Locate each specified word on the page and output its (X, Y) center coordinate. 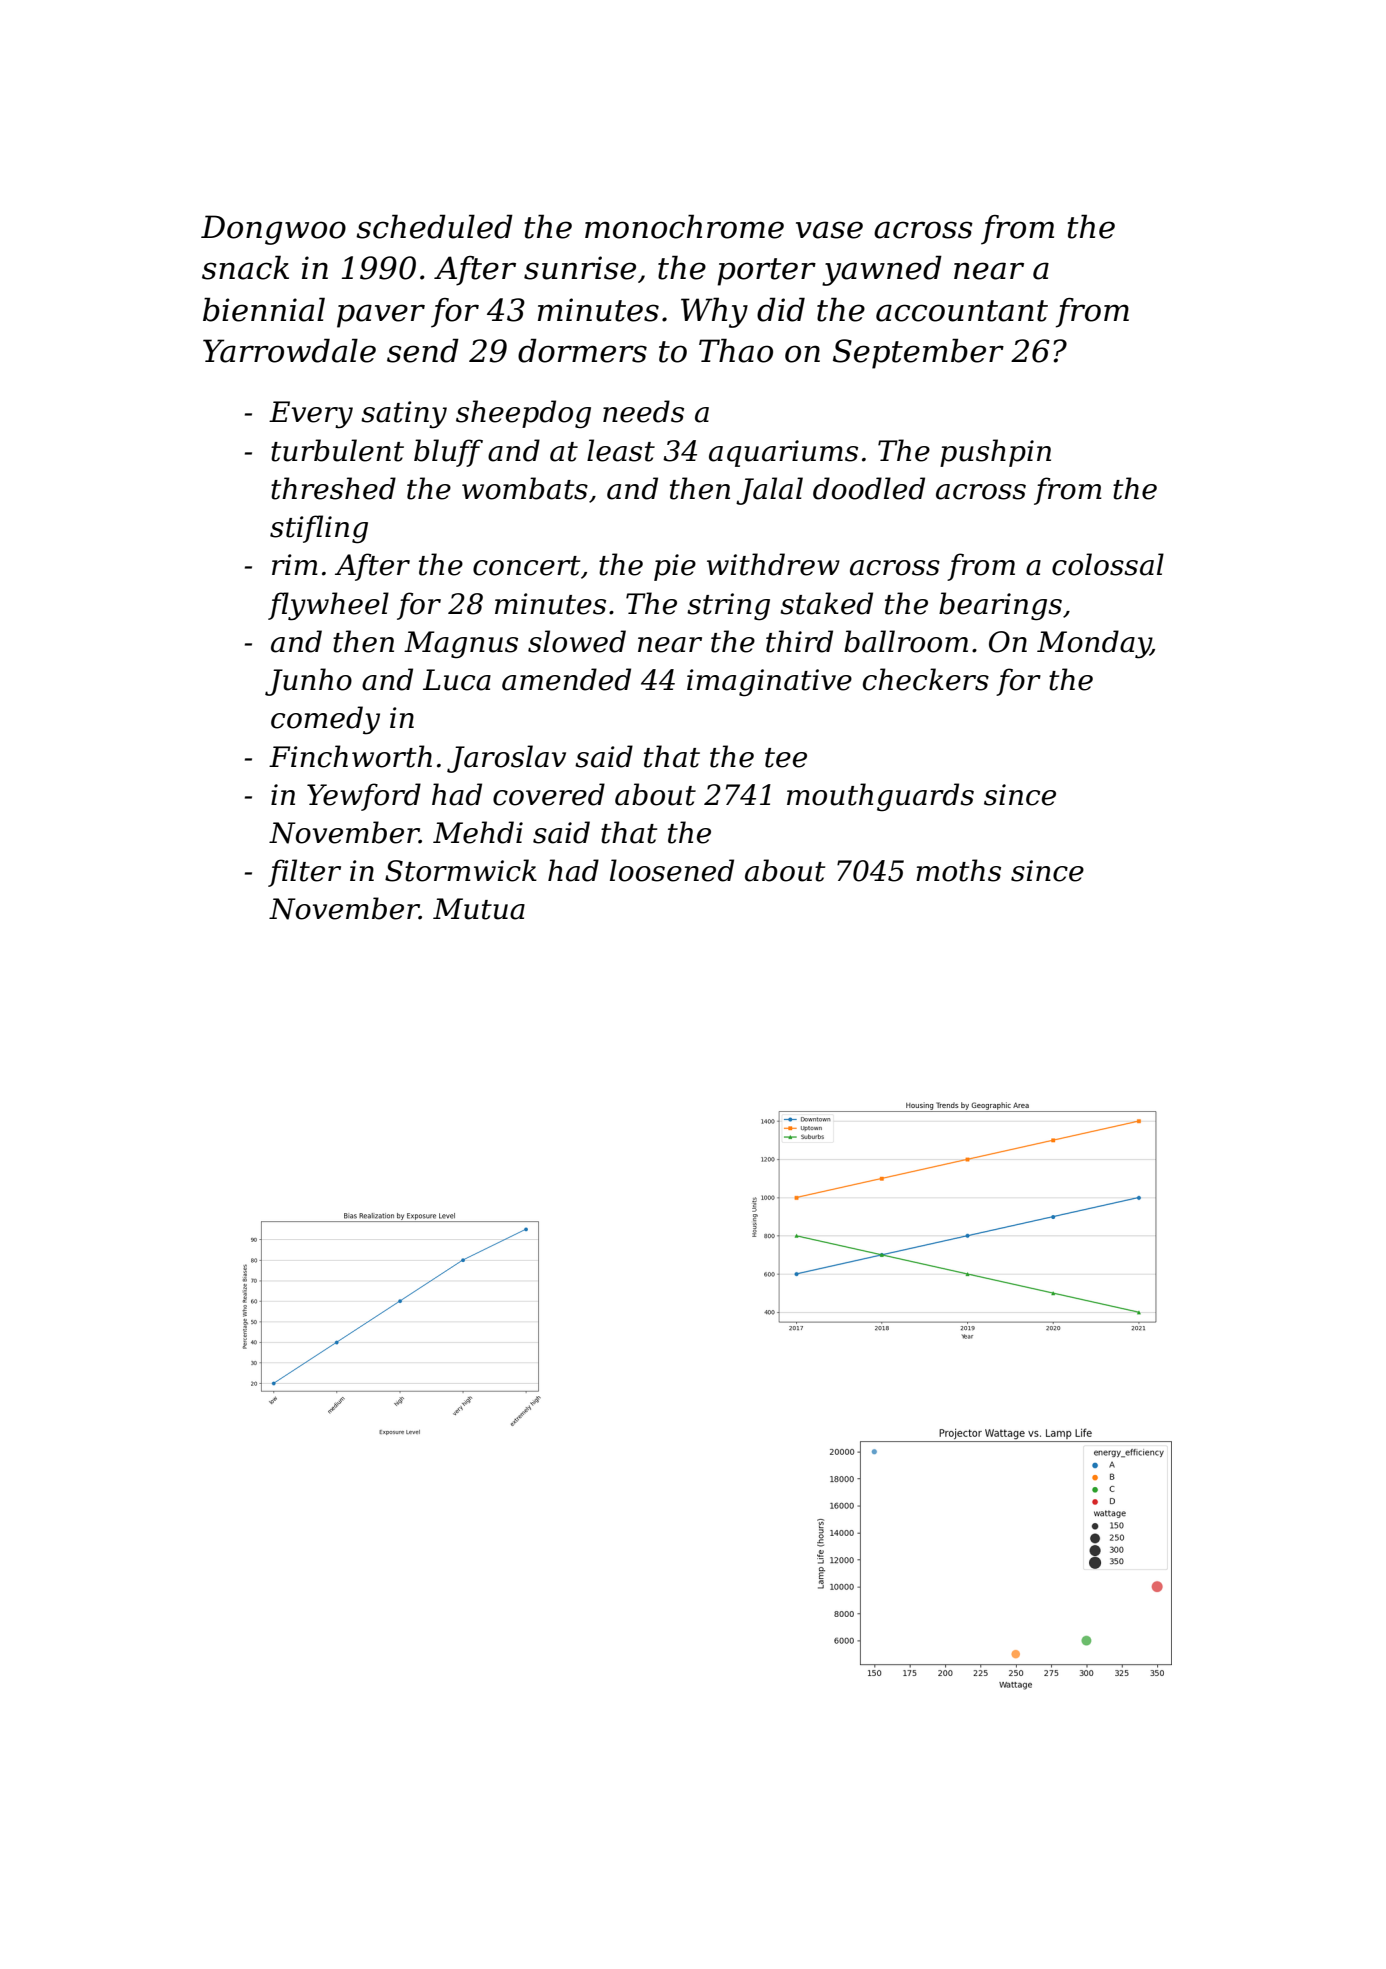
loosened (672, 870)
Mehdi (478, 832)
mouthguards (880, 797)
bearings (1000, 606)
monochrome (684, 226)
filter (304, 873)
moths (958, 870)
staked (826, 603)
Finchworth (350, 756)
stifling (319, 529)
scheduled (434, 226)
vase (829, 230)
